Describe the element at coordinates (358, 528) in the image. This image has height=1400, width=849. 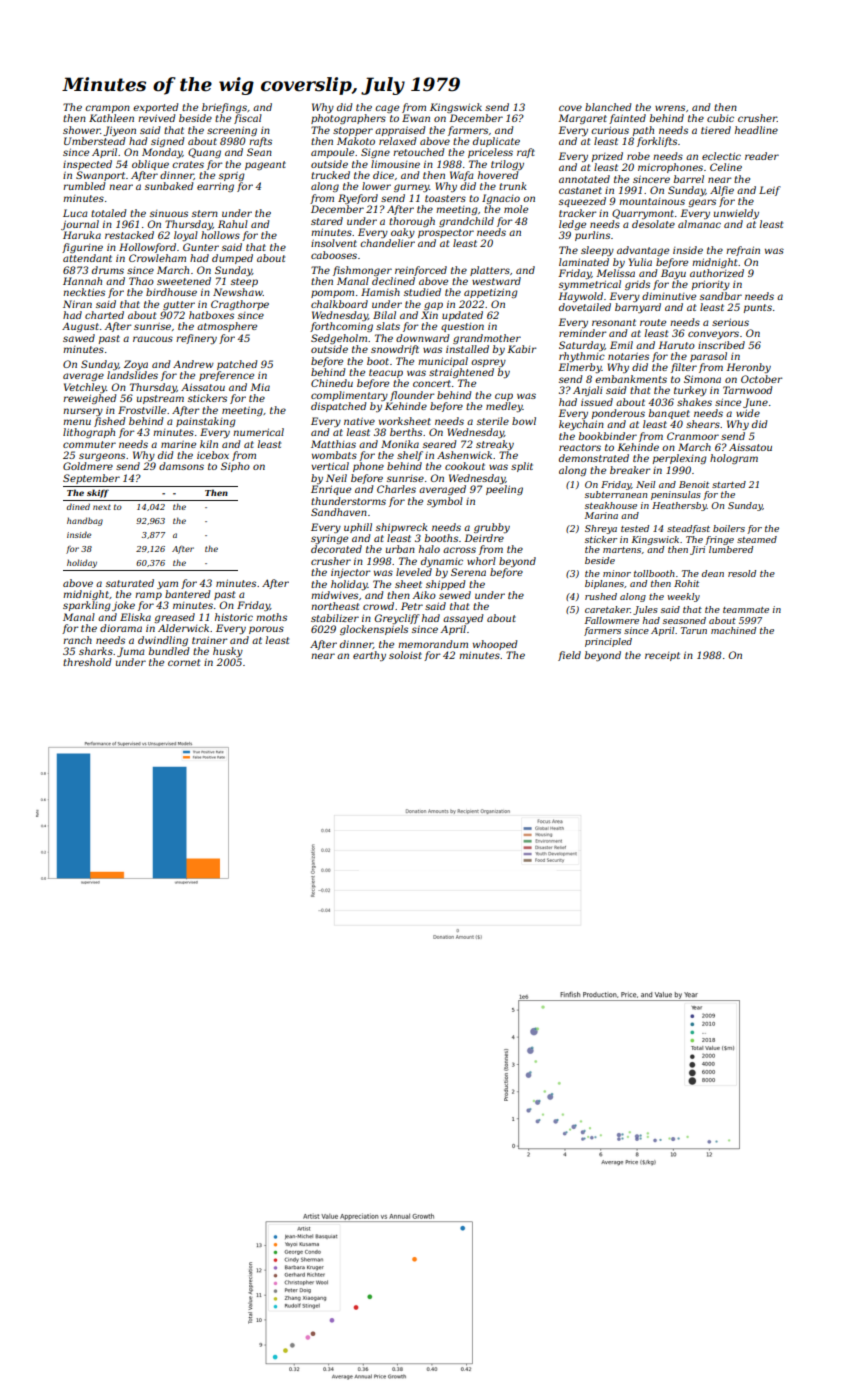
I see `uphill` at that location.
